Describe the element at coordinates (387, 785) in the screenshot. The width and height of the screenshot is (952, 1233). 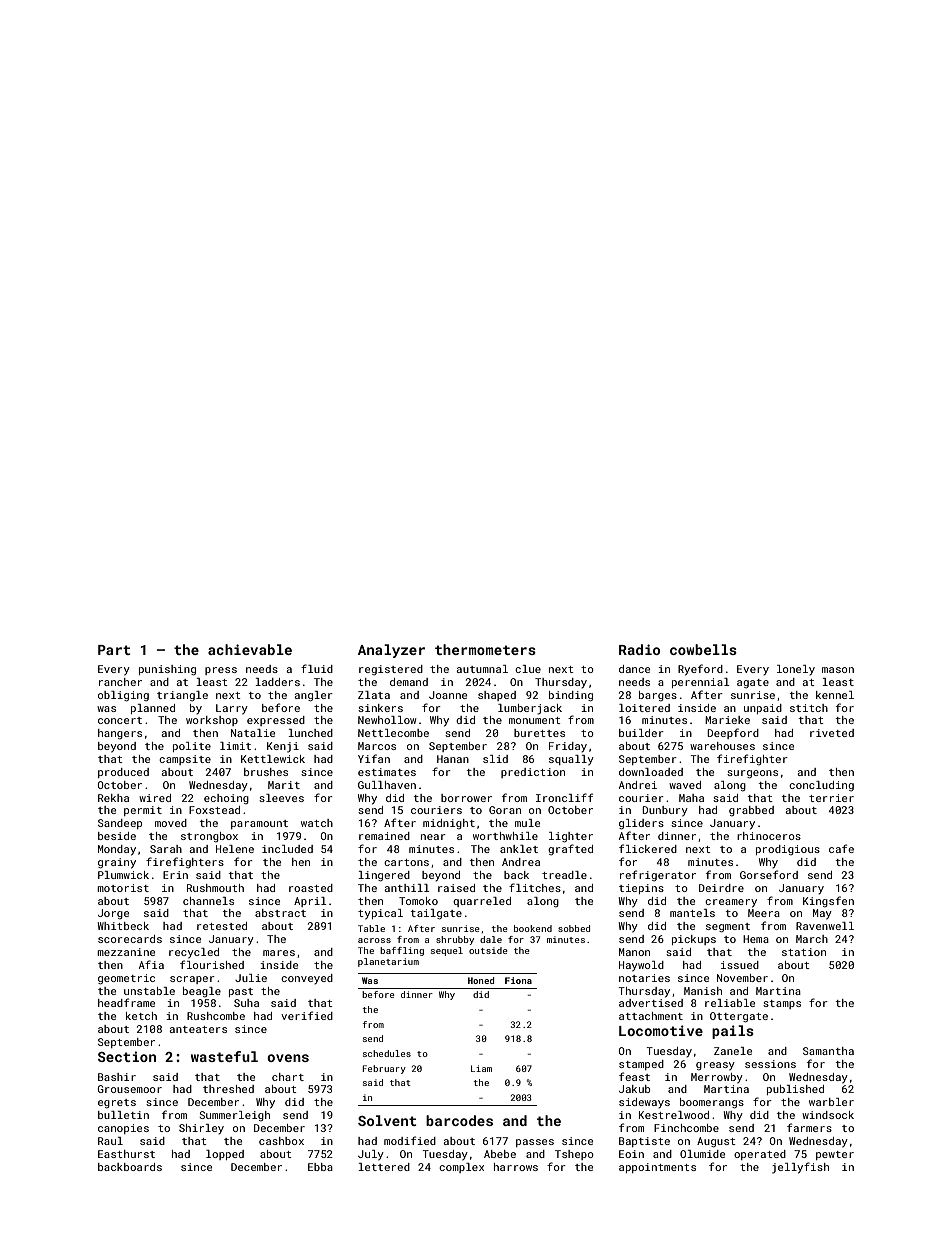
I see `Gullhaven` at that location.
